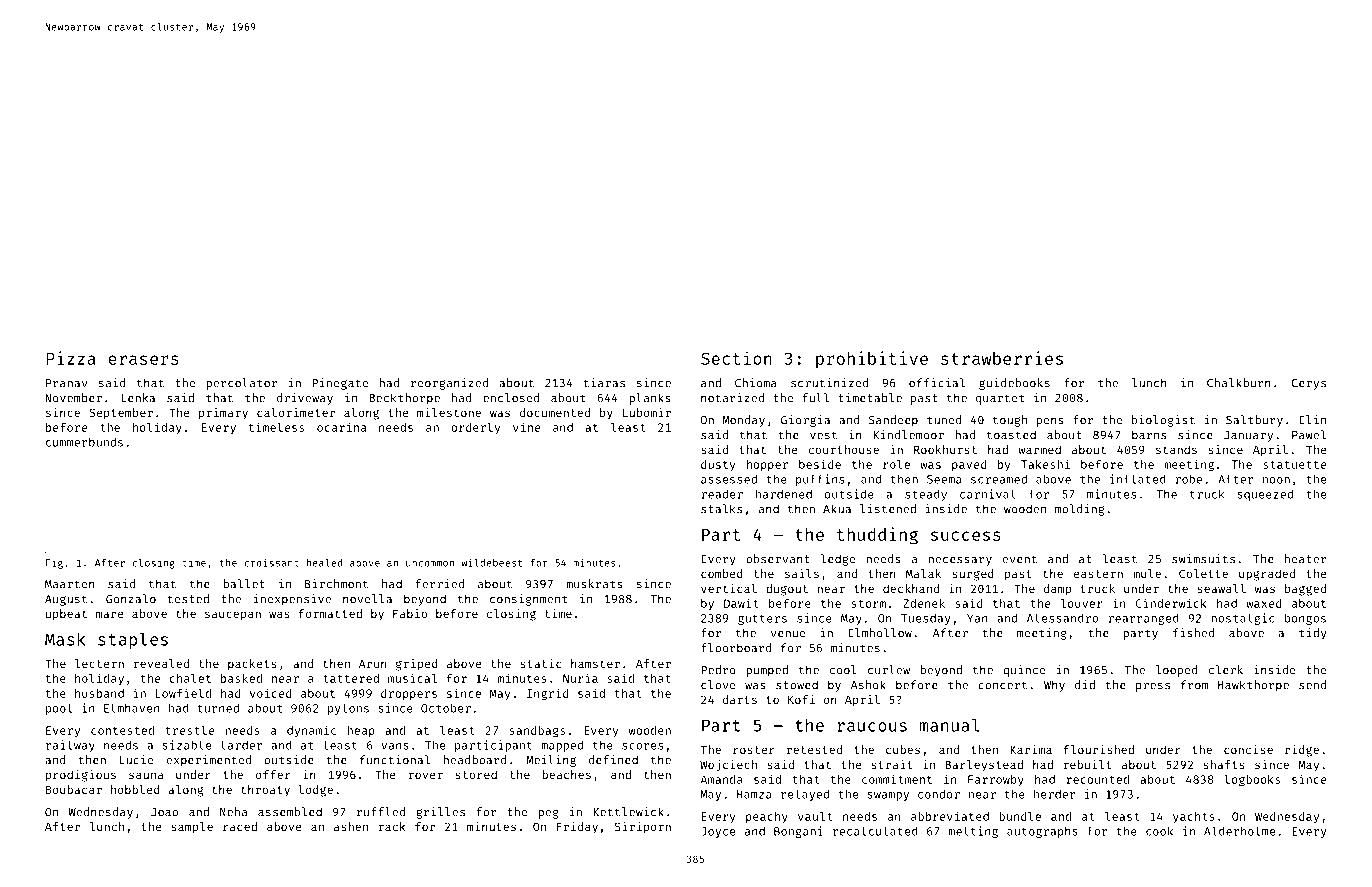 The image size is (1372, 887). What do you see at coordinates (1042, 832) in the page?
I see `autographs` at bounding box center [1042, 832].
